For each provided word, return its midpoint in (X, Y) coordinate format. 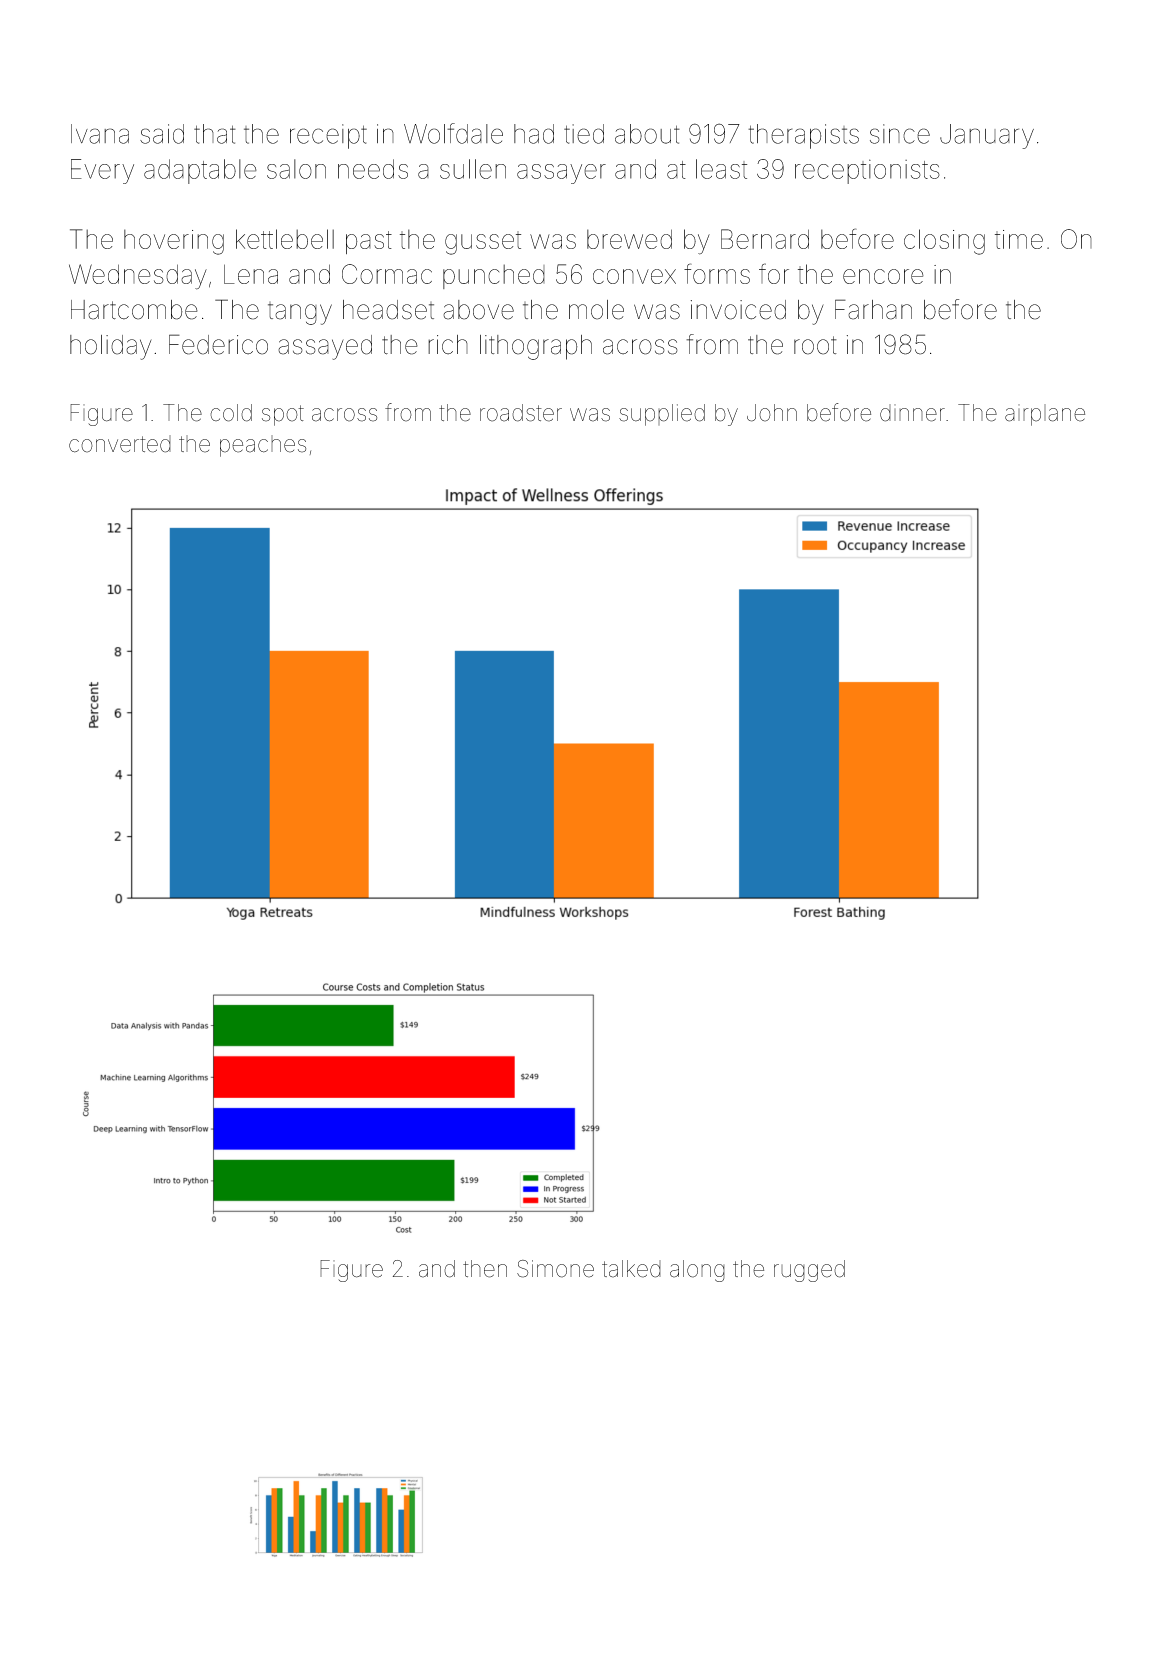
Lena (251, 274)
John (772, 413)
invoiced (738, 310)
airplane (1045, 415)
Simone (555, 1269)
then (485, 1269)
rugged (809, 1271)
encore (883, 276)
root (815, 345)
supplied (662, 415)
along (697, 1271)
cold (231, 413)
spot (283, 415)
